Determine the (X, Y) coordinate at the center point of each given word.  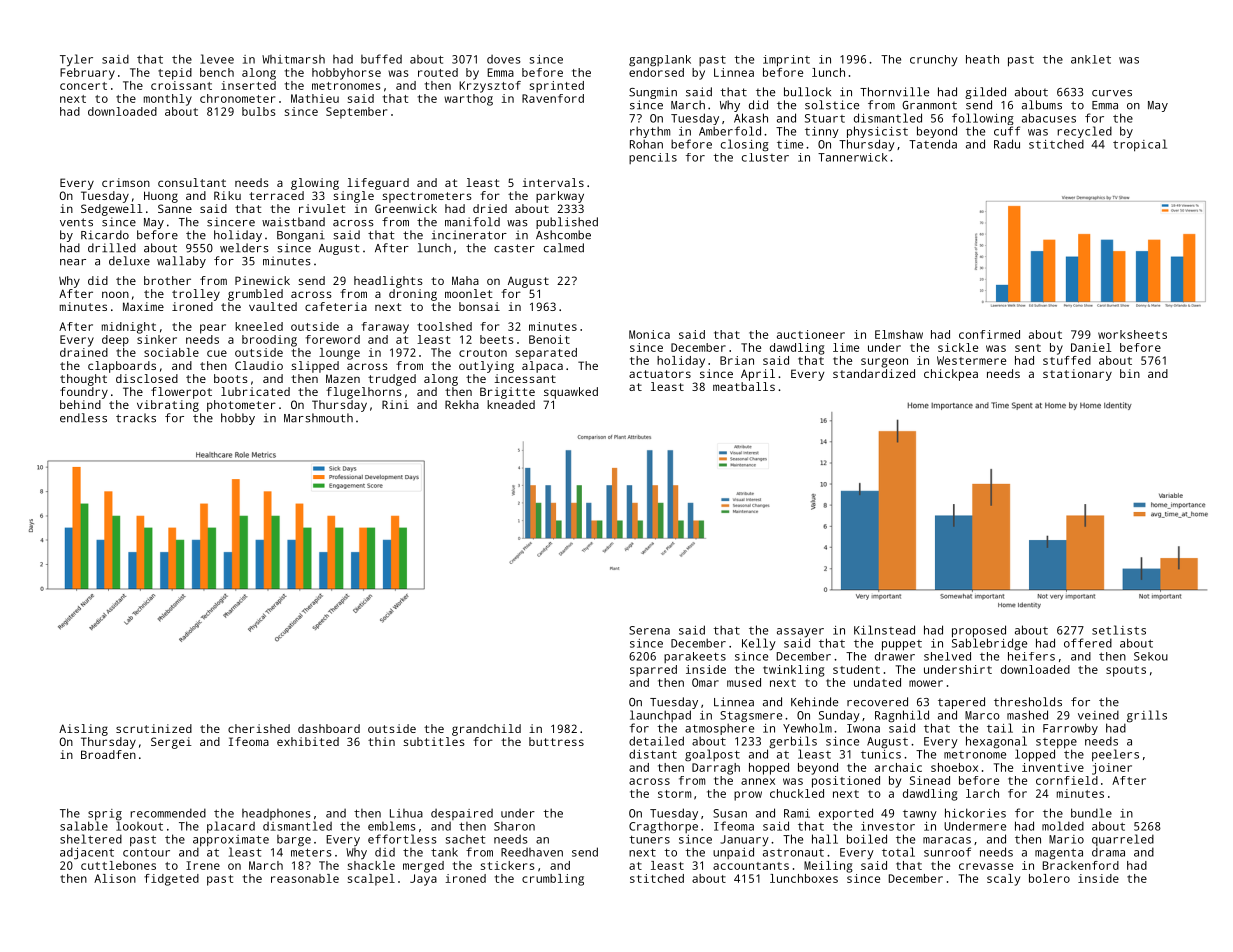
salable (84, 826)
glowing (315, 184)
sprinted (557, 87)
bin (1130, 373)
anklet (1091, 59)
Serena (649, 630)
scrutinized (154, 728)
